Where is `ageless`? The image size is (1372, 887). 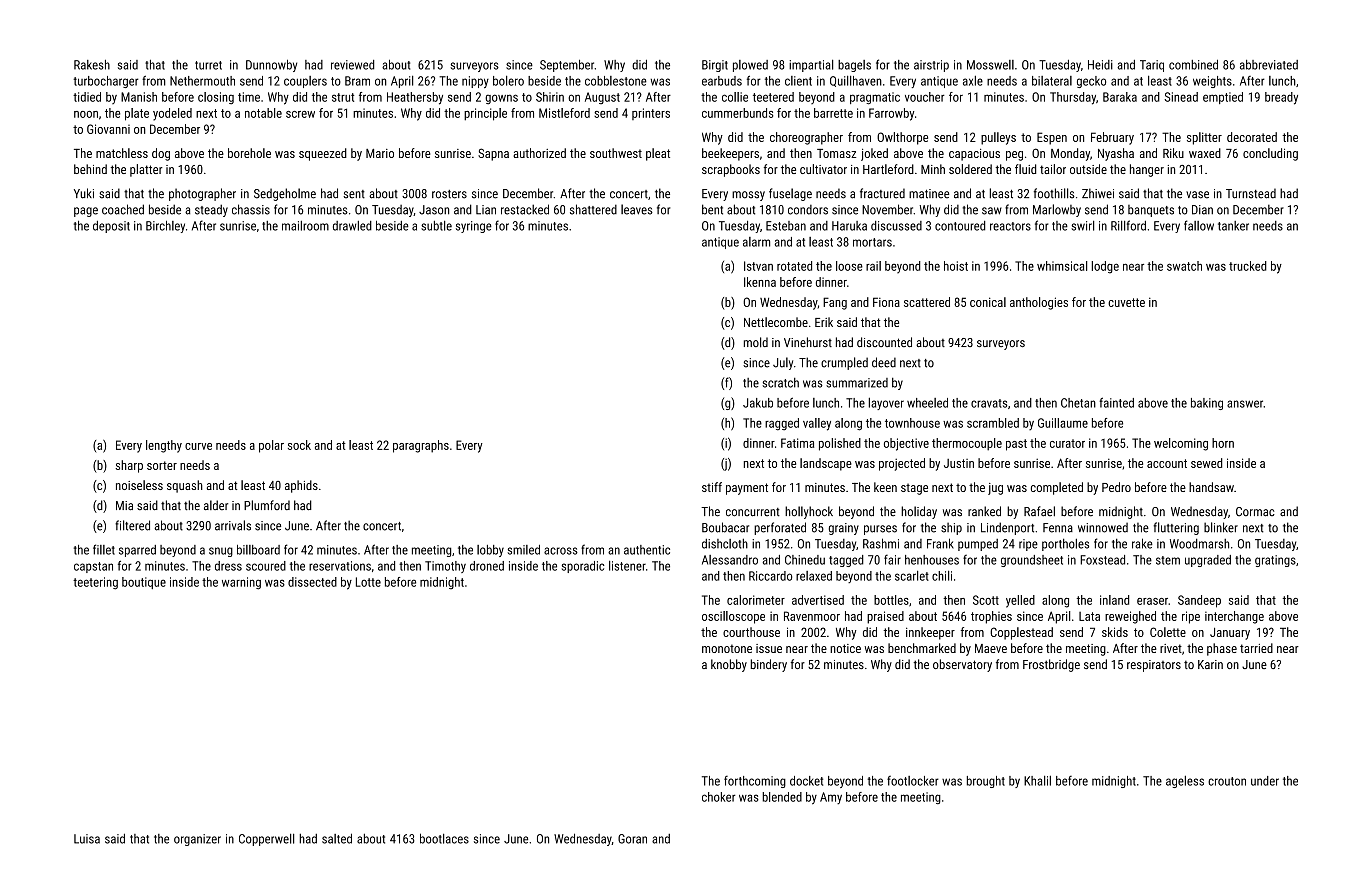
ageless is located at coordinates (1185, 781).
